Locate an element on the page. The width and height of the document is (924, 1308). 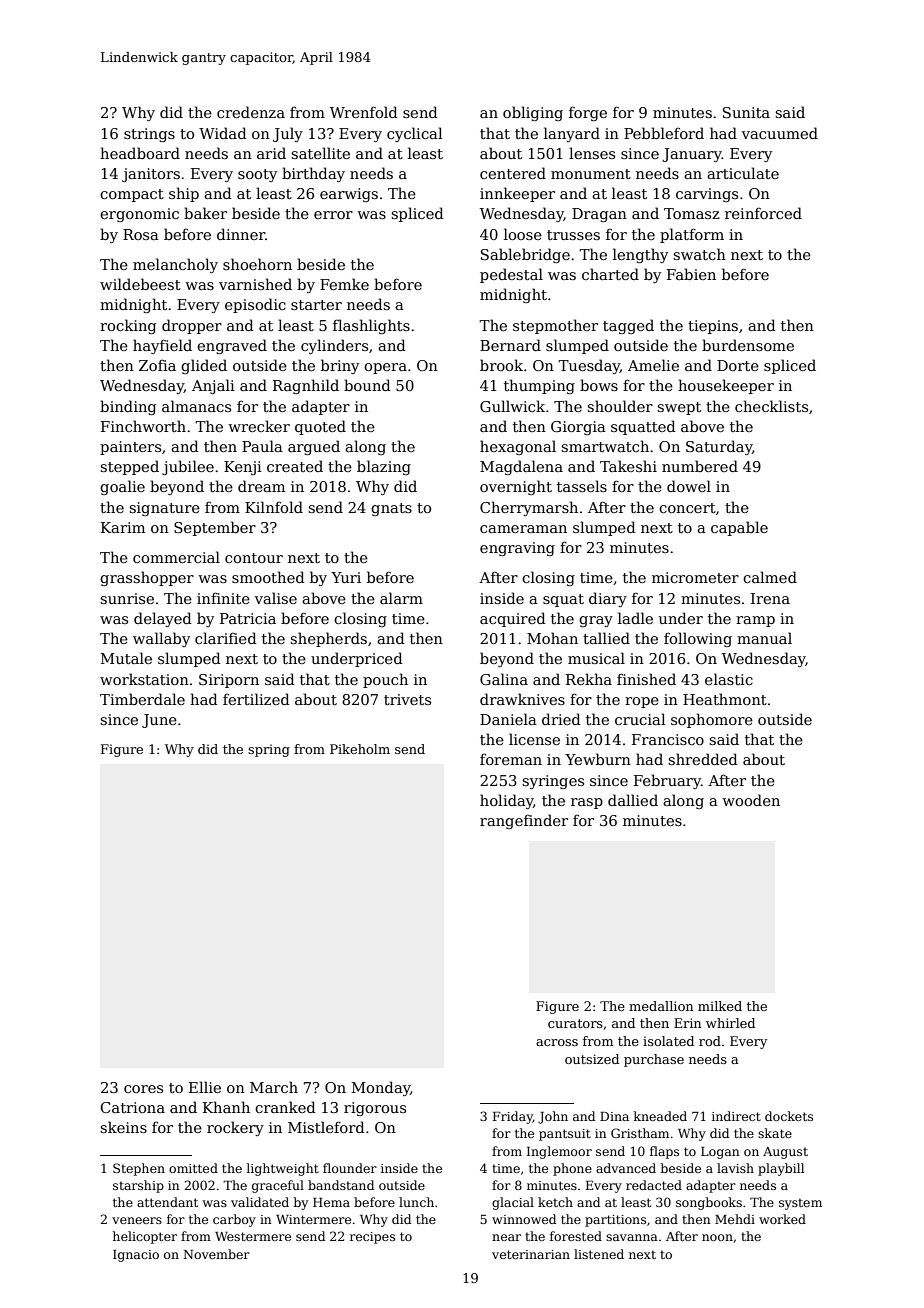
dried is located at coordinates (561, 719).
